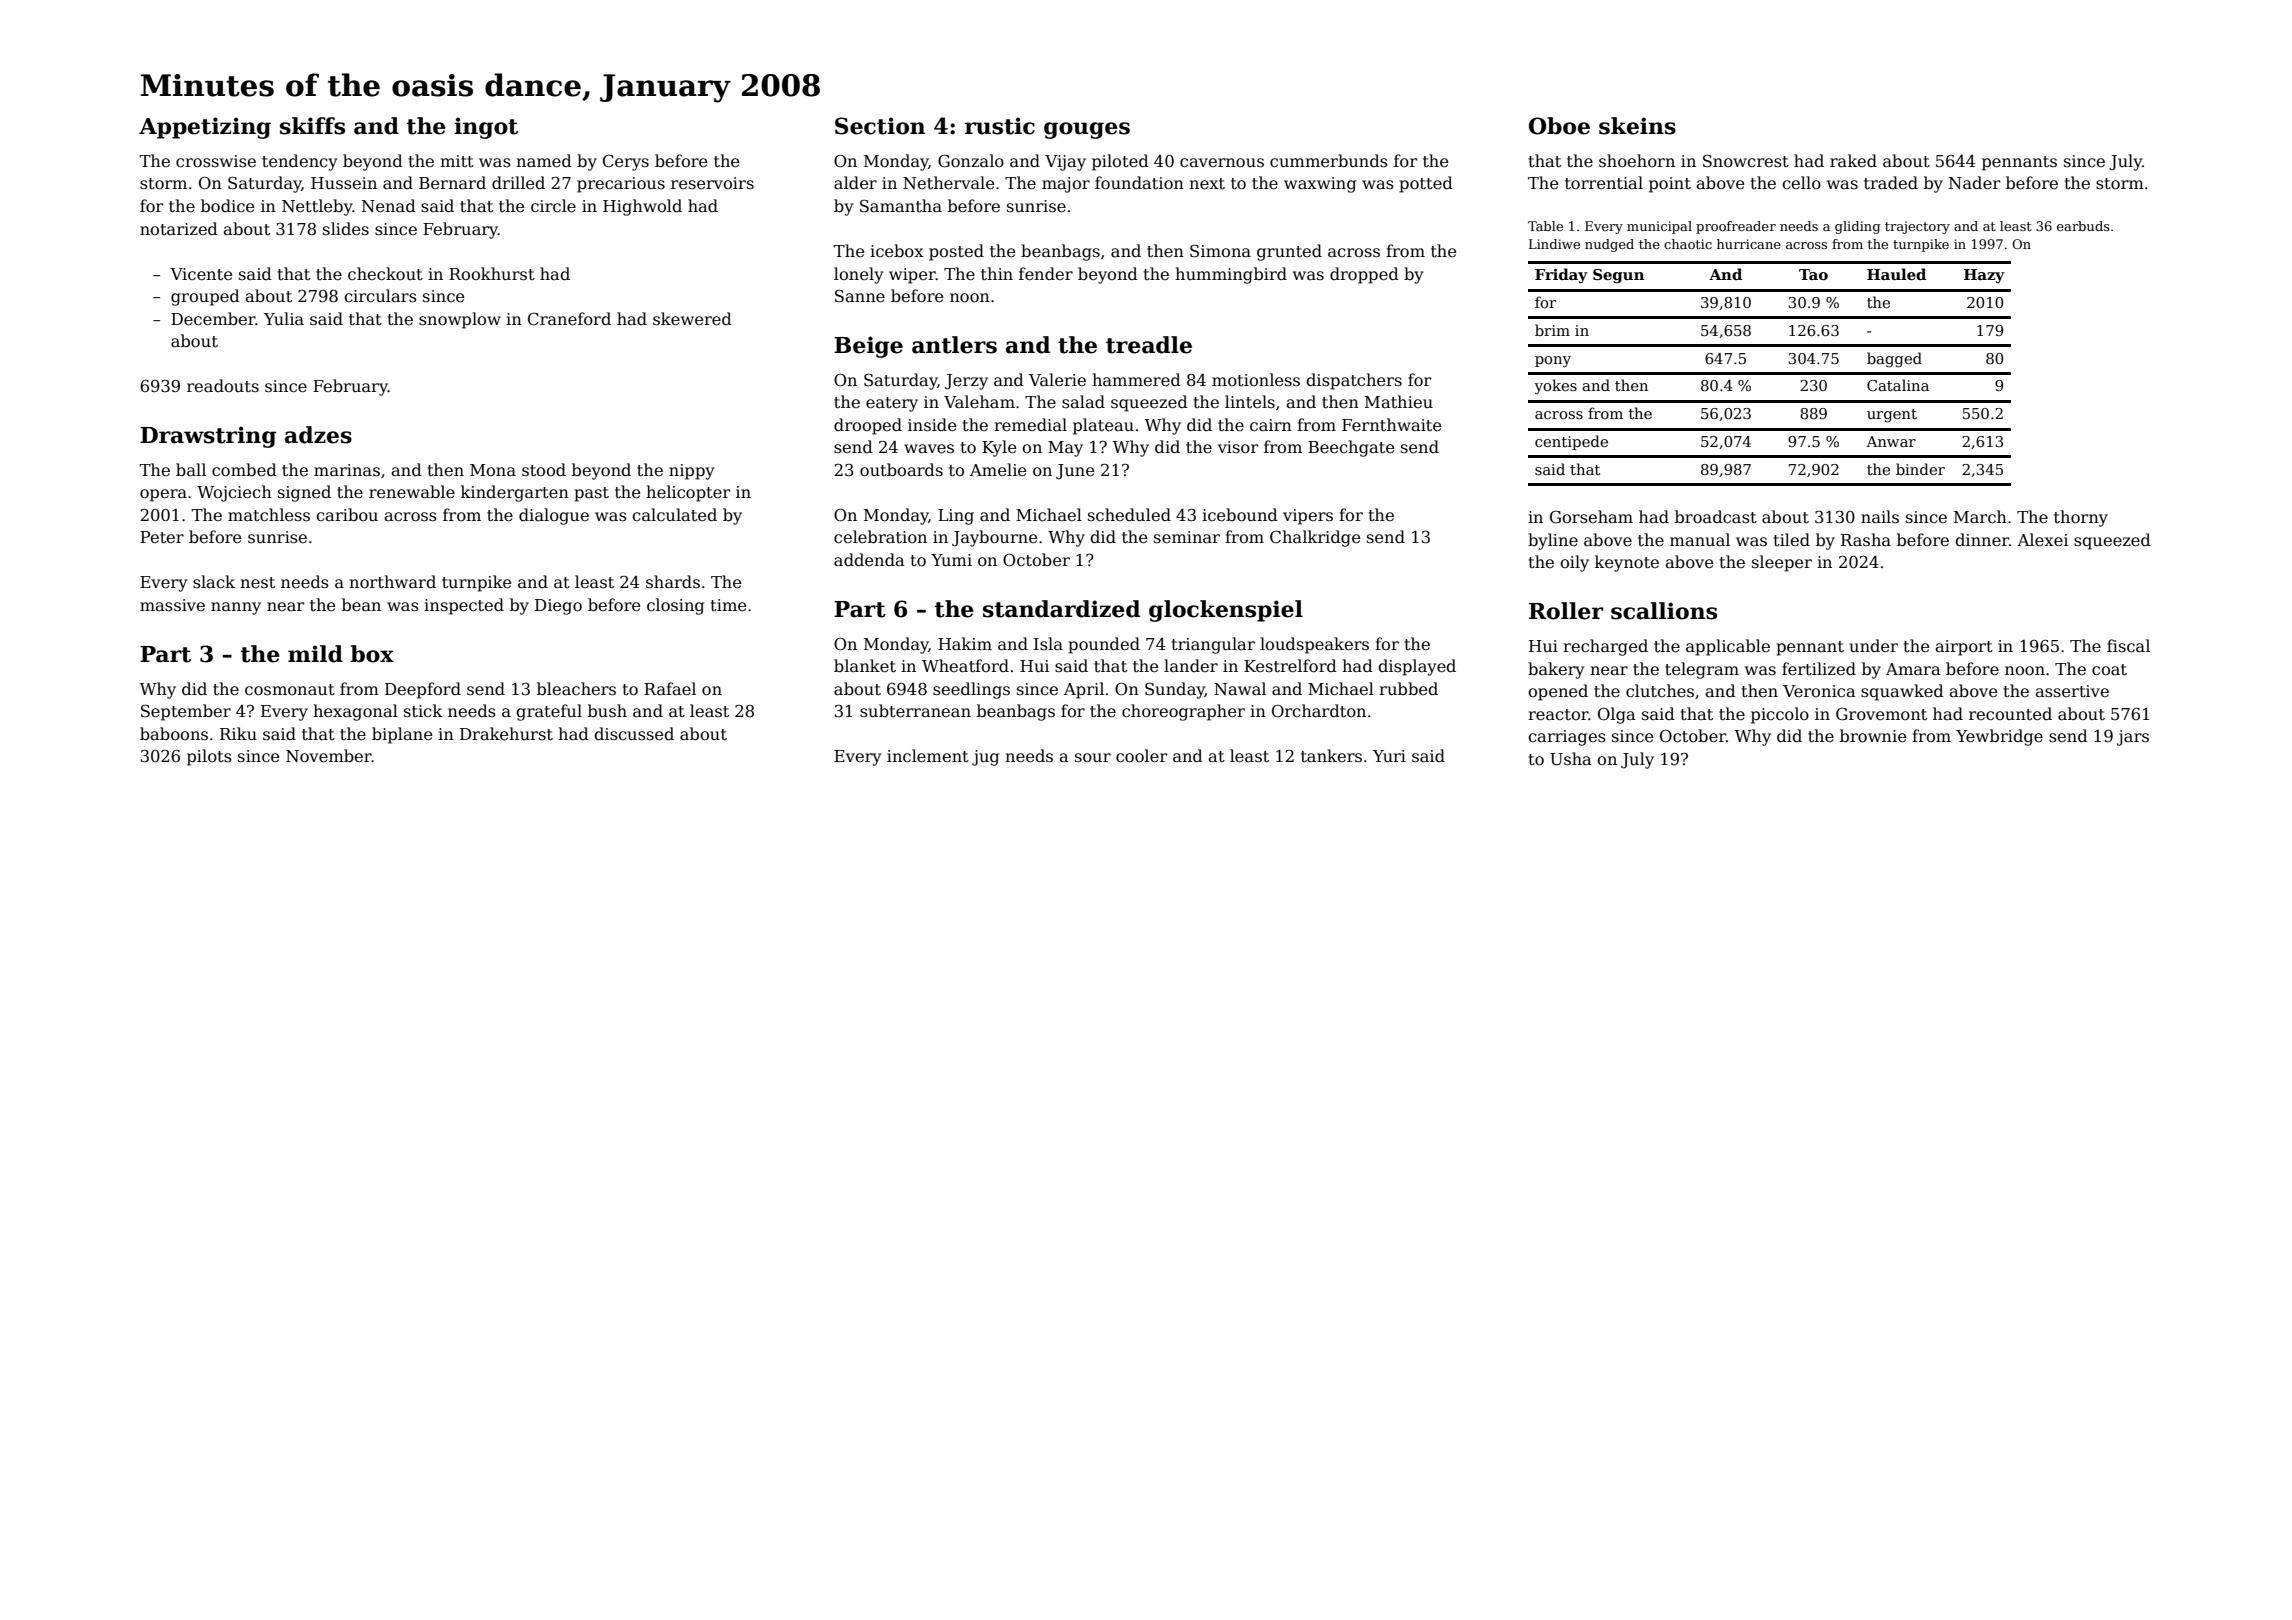  I want to click on celebration, so click(880, 537).
